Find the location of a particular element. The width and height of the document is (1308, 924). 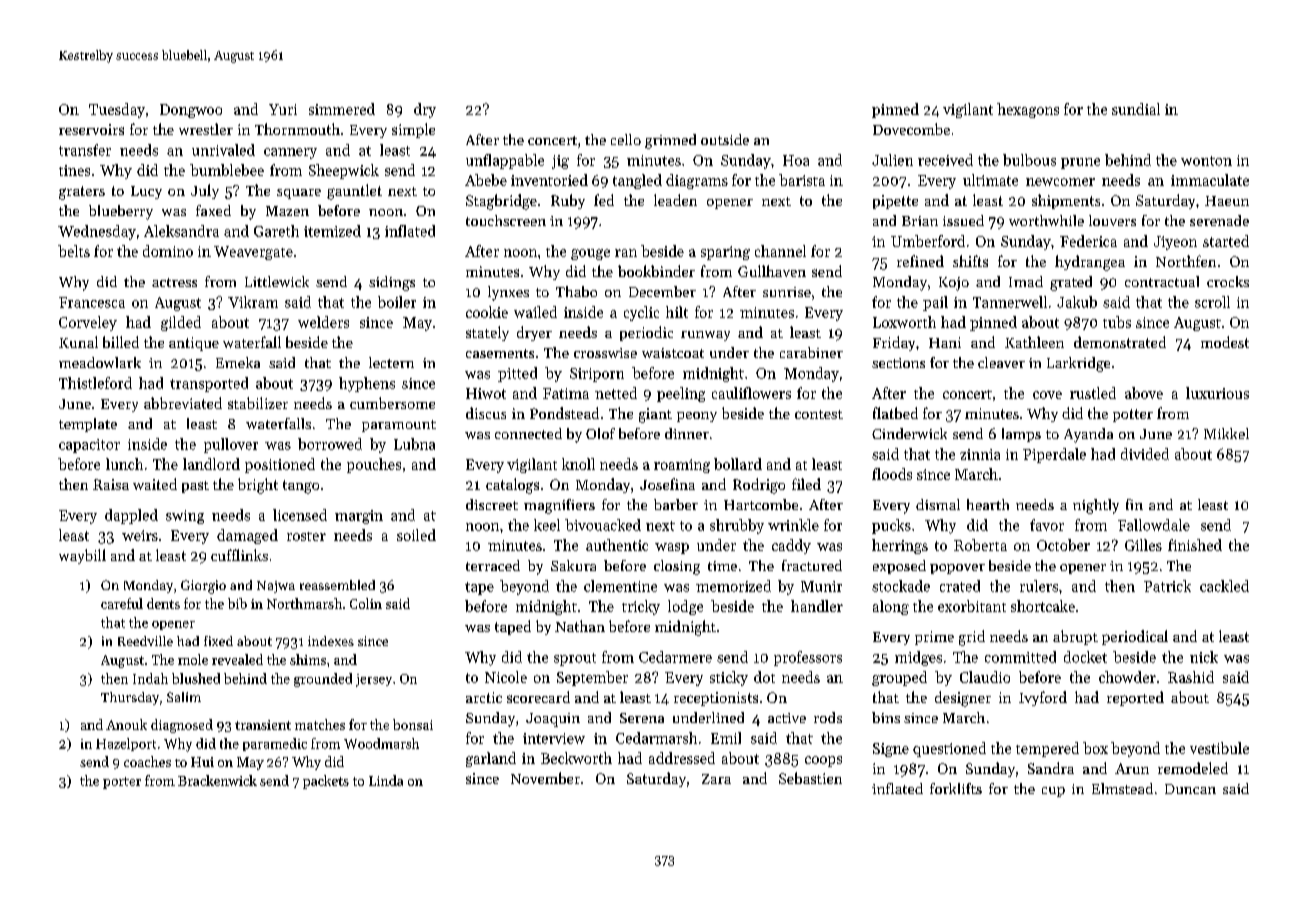

stabilizer is located at coordinates (258, 403).
